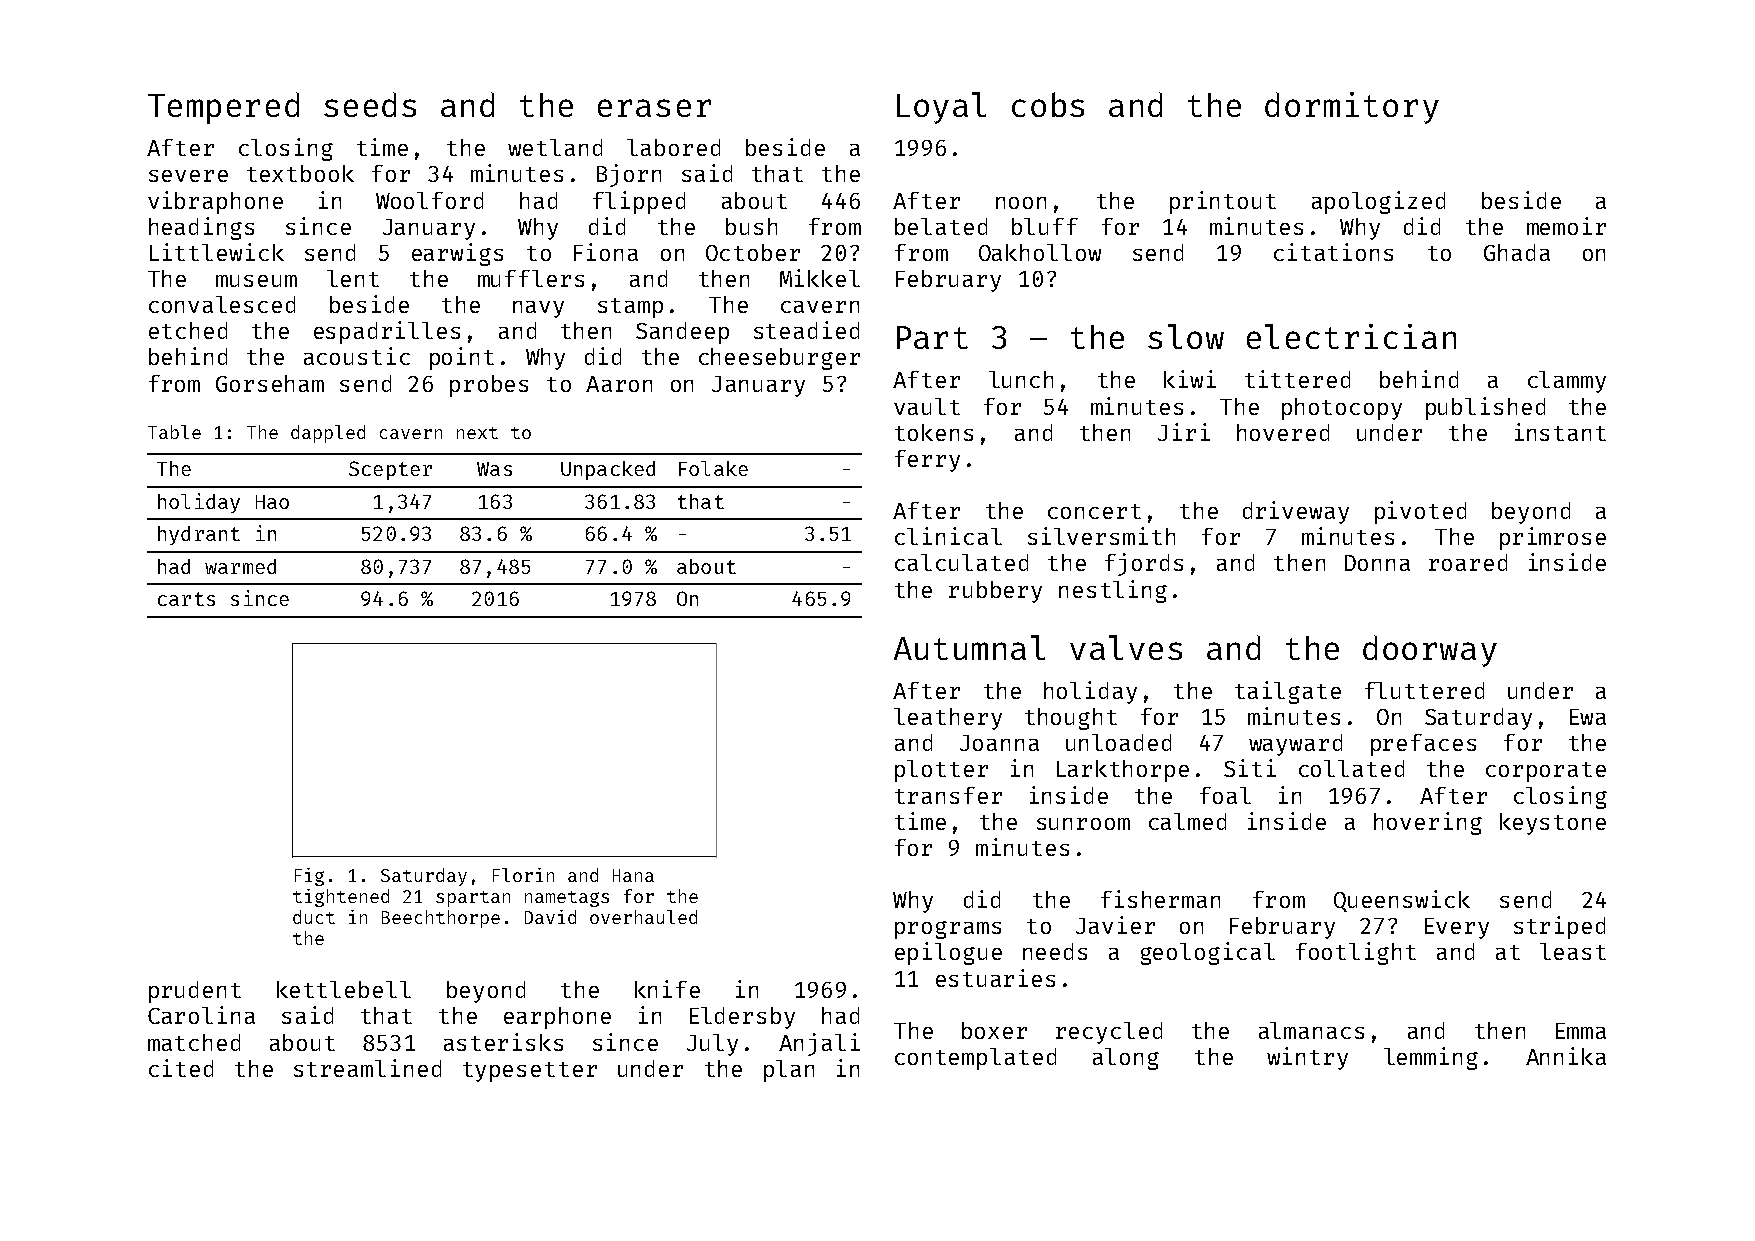 The width and height of the screenshot is (1755, 1241). What do you see at coordinates (820, 278) in the screenshot?
I see `Mikkel` at bounding box center [820, 278].
